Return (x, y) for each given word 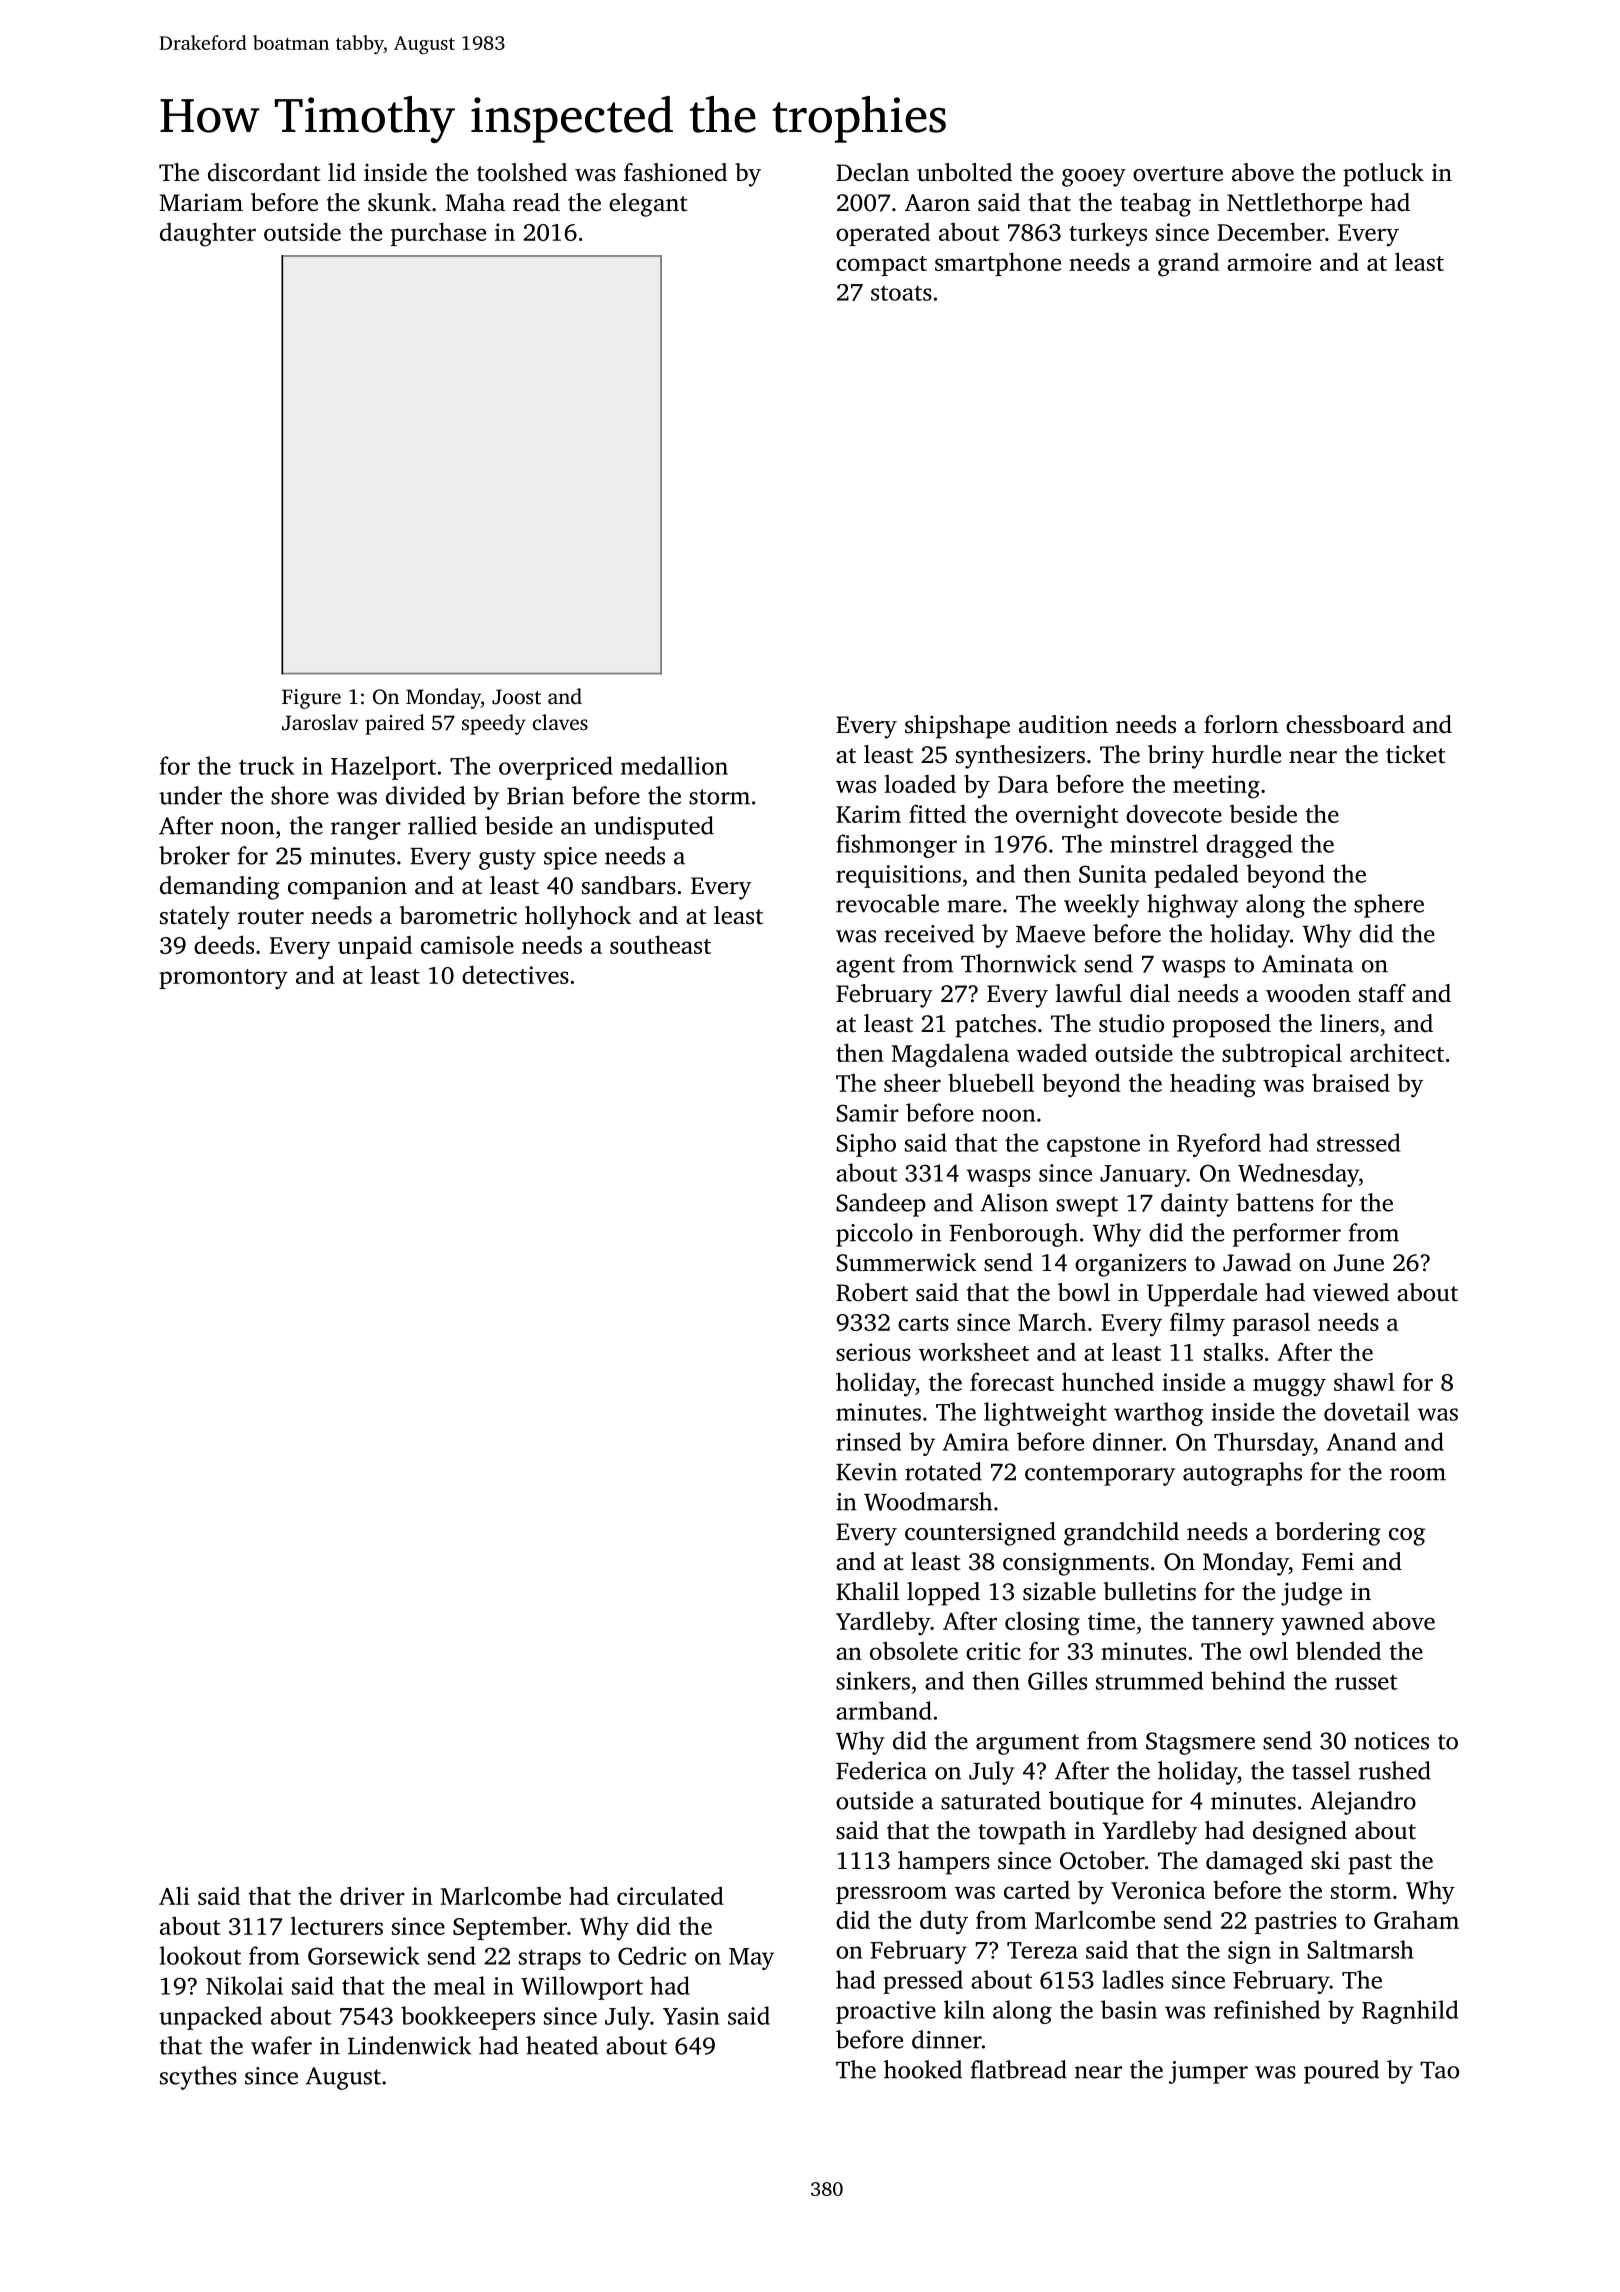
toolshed (522, 172)
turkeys (1108, 234)
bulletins (1149, 1591)
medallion (674, 765)
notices (1391, 1741)
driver (372, 1895)
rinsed (868, 1441)
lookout (200, 1955)
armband (884, 1710)
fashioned (675, 172)
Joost (516, 697)
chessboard (1345, 724)
